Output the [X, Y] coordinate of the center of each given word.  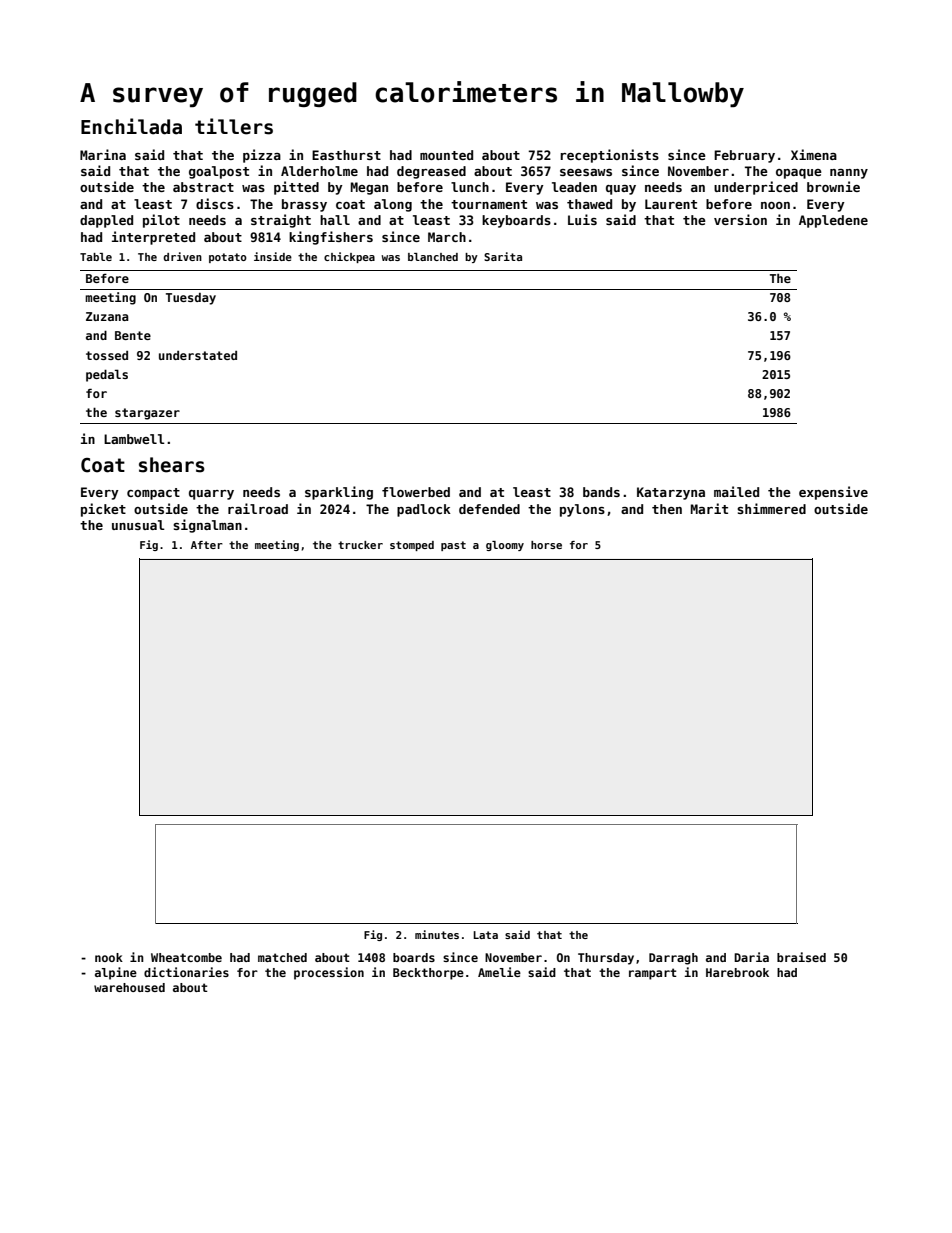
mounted [446, 155]
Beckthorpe [428, 974]
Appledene [833, 221]
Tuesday [191, 299]
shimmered [771, 508]
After [207, 545]
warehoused [129, 987]
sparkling [339, 493]
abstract [203, 187]
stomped [412, 546]
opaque [799, 174]
